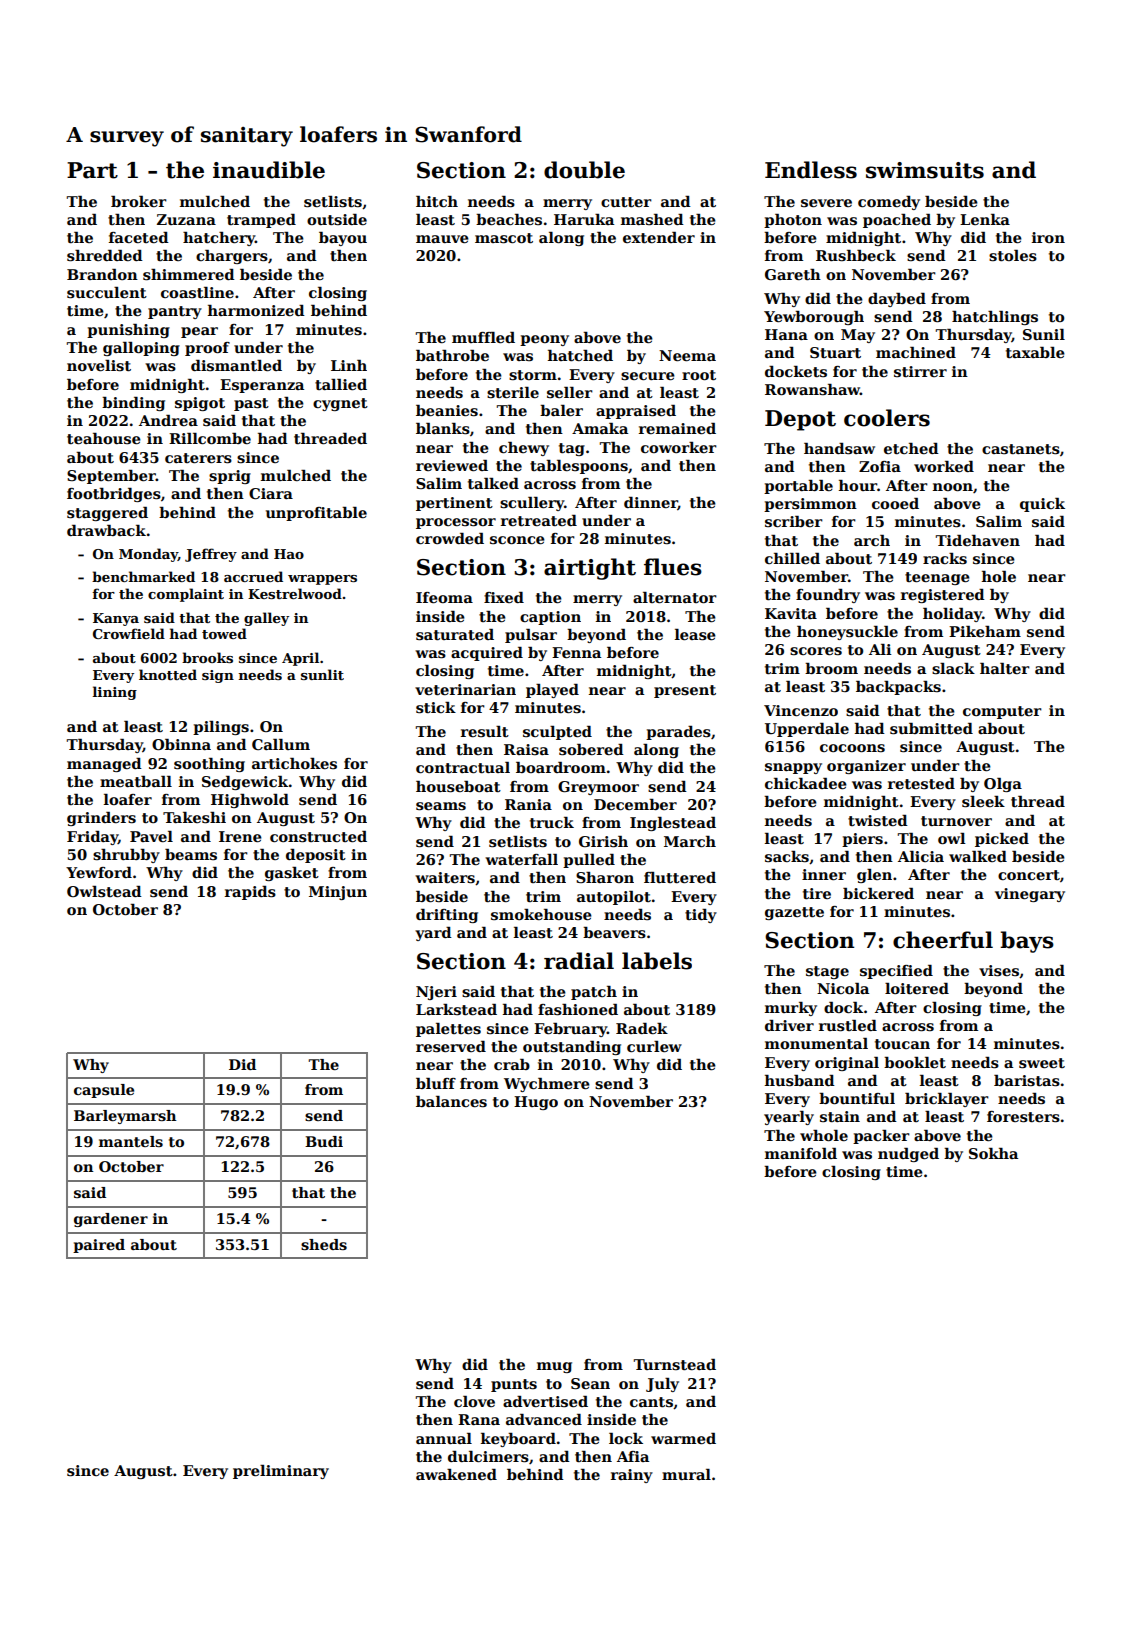  What do you see at coordinates (811, 170) in the page?
I see `Endless` at bounding box center [811, 170].
